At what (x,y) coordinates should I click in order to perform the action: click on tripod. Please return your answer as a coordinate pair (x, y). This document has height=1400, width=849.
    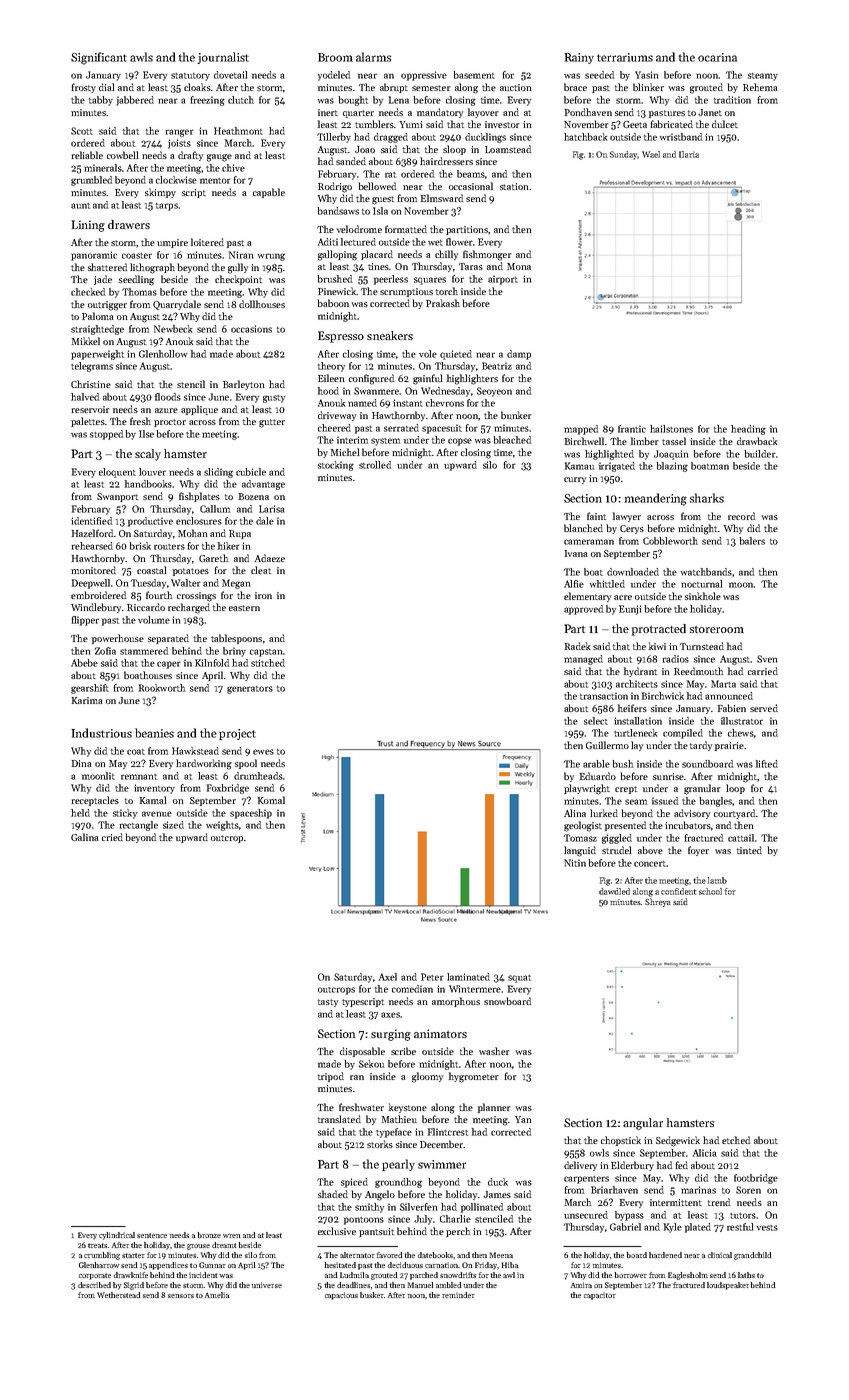
    Looking at the image, I should click on (331, 1077).
